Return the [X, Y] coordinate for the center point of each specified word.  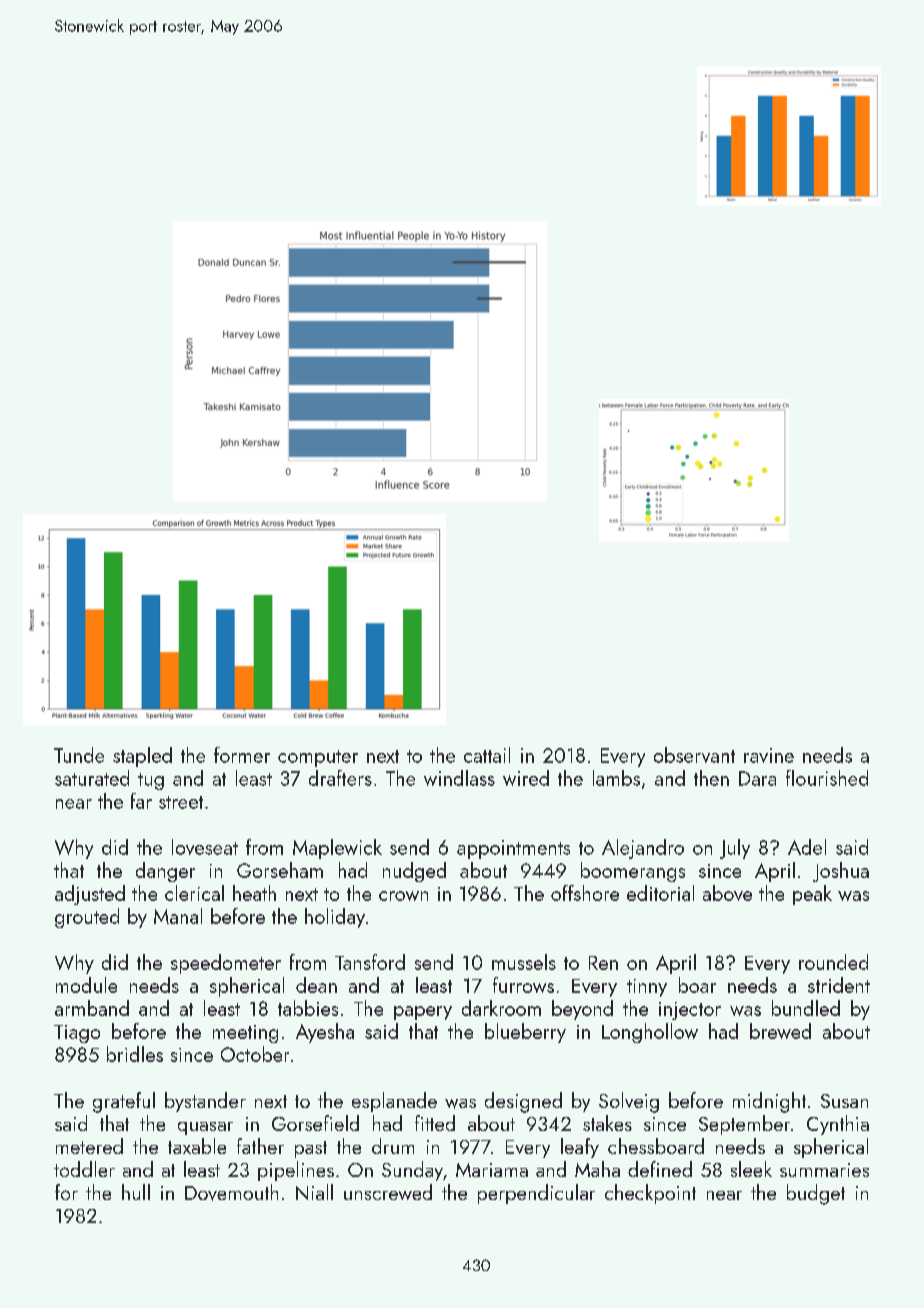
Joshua [841, 872]
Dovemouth [231, 1192]
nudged [414, 872]
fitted [435, 1123]
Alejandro [643, 849]
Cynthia [838, 1125]
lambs [616, 778]
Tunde [79, 755]
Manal [178, 916]
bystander [205, 1102]
